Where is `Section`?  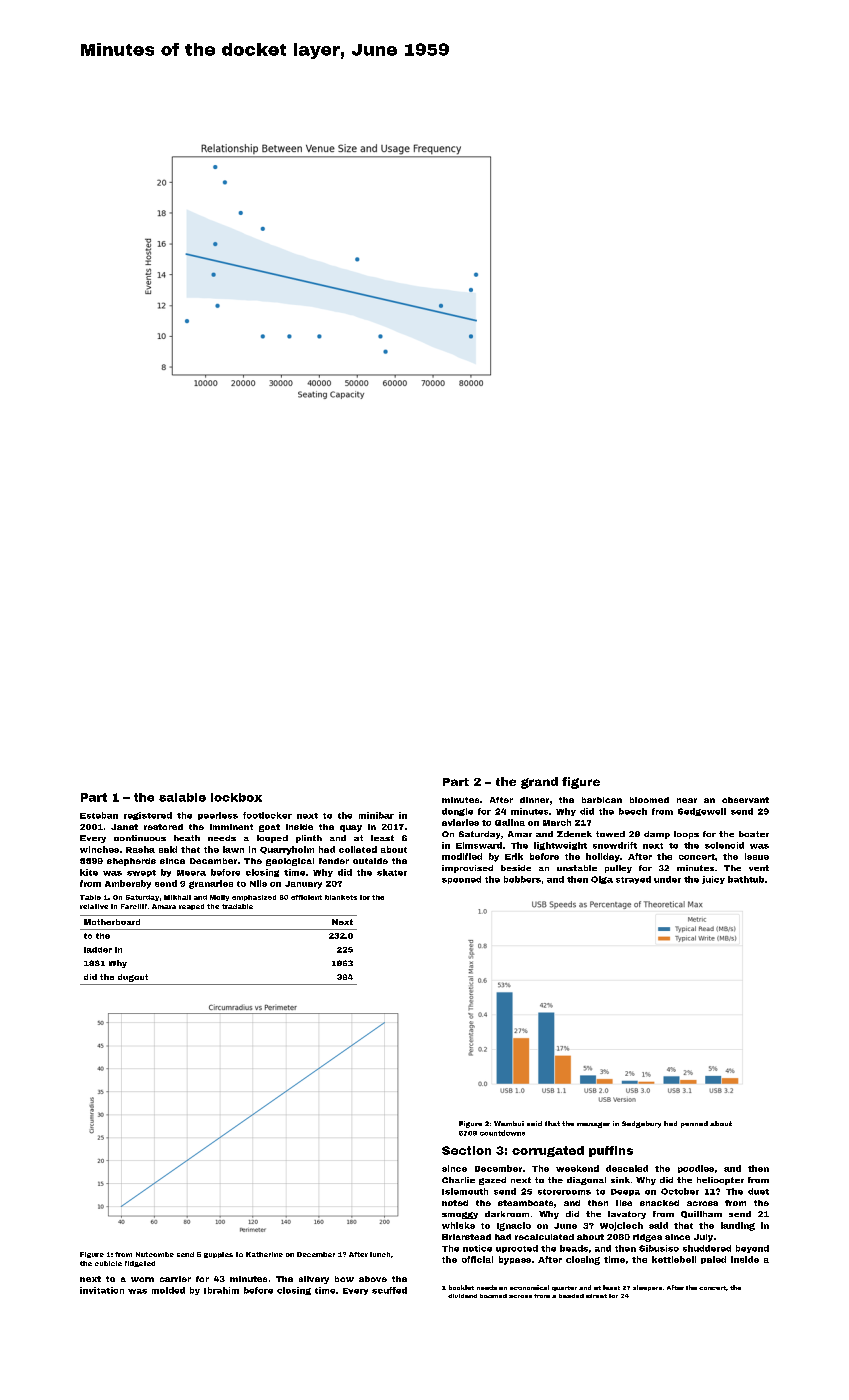
Section is located at coordinates (466, 1150).
